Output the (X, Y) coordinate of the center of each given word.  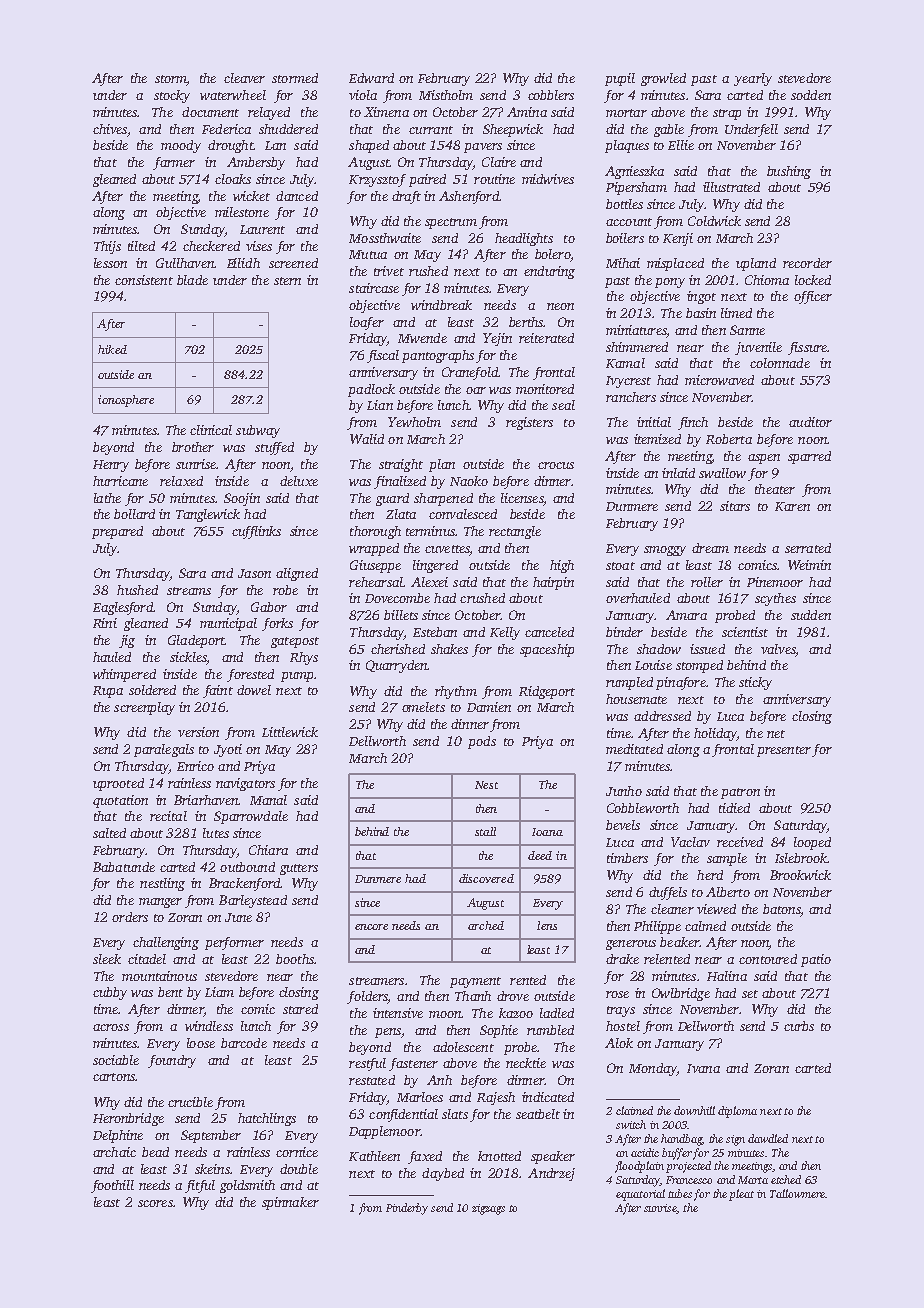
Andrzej (551, 1174)
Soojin (242, 499)
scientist (745, 632)
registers (529, 423)
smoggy (665, 551)
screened (293, 263)
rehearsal (376, 582)
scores (155, 1203)
